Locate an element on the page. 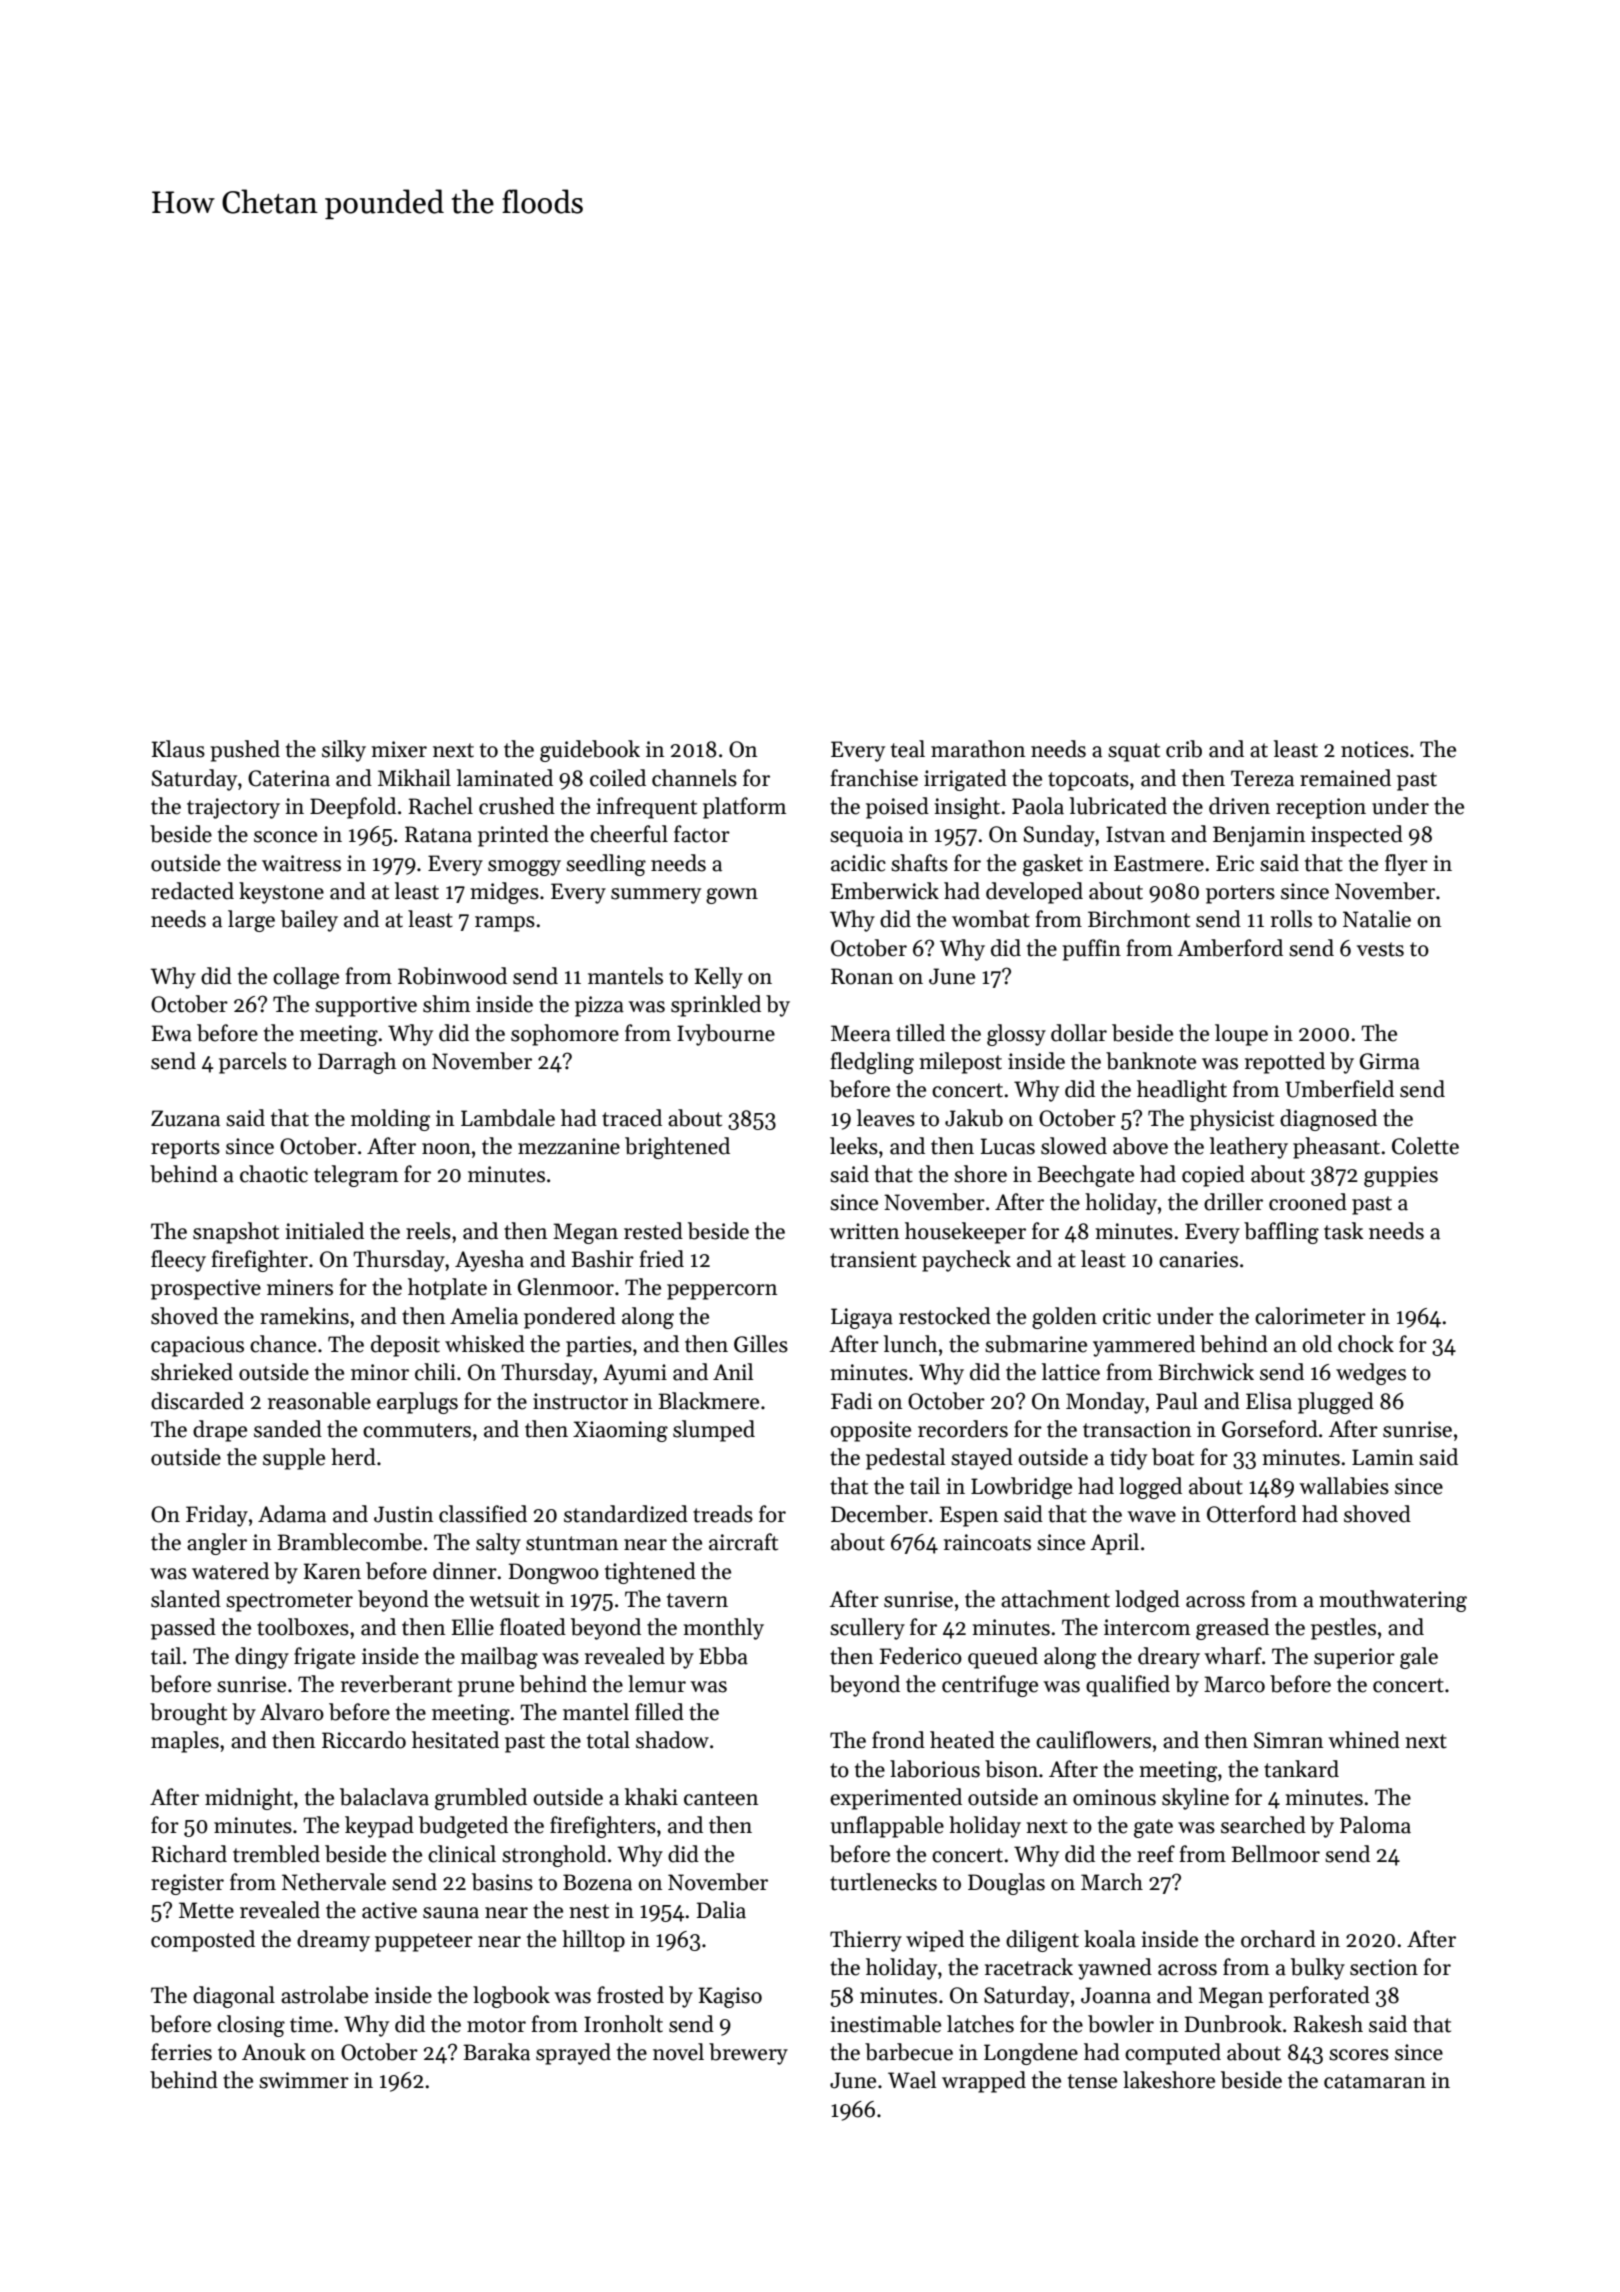  Karen is located at coordinates (332, 1571).
